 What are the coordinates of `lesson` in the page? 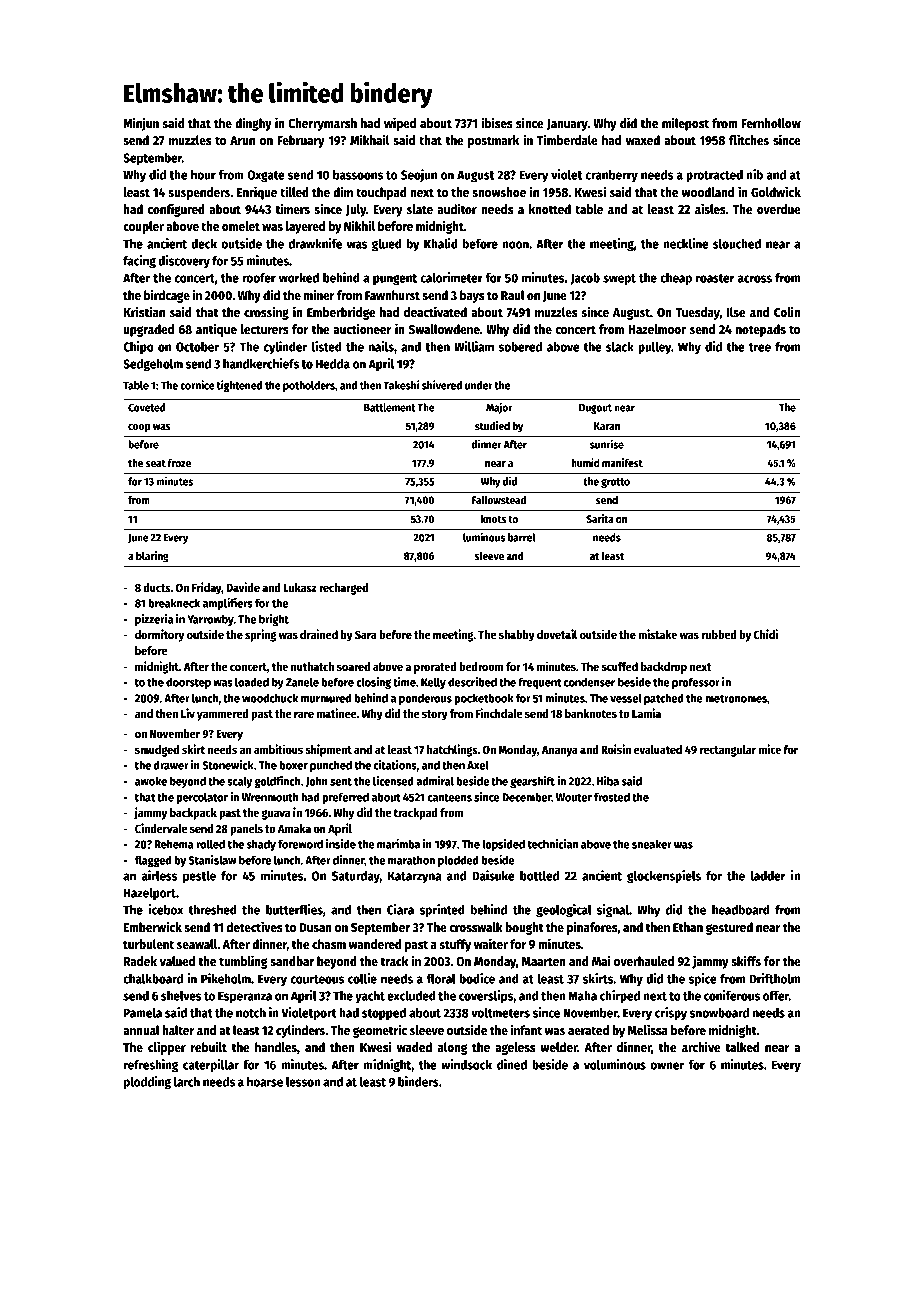 It's located at (303, 1082).
